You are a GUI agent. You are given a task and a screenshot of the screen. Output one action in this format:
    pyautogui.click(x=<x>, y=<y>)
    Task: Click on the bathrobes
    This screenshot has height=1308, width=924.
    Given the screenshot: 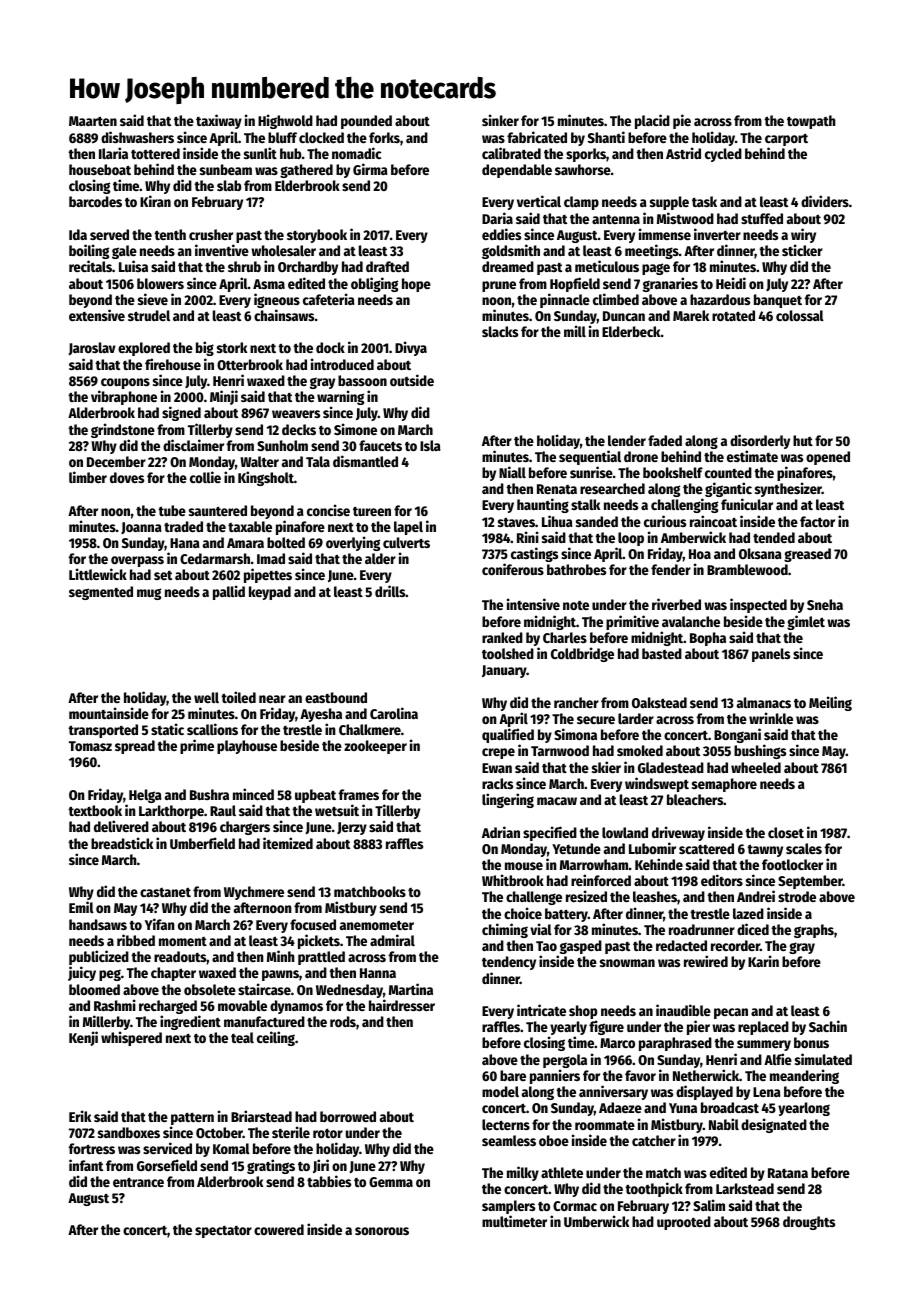 What is the action you would take?
    pyautogui.click(x=576, y=569)
